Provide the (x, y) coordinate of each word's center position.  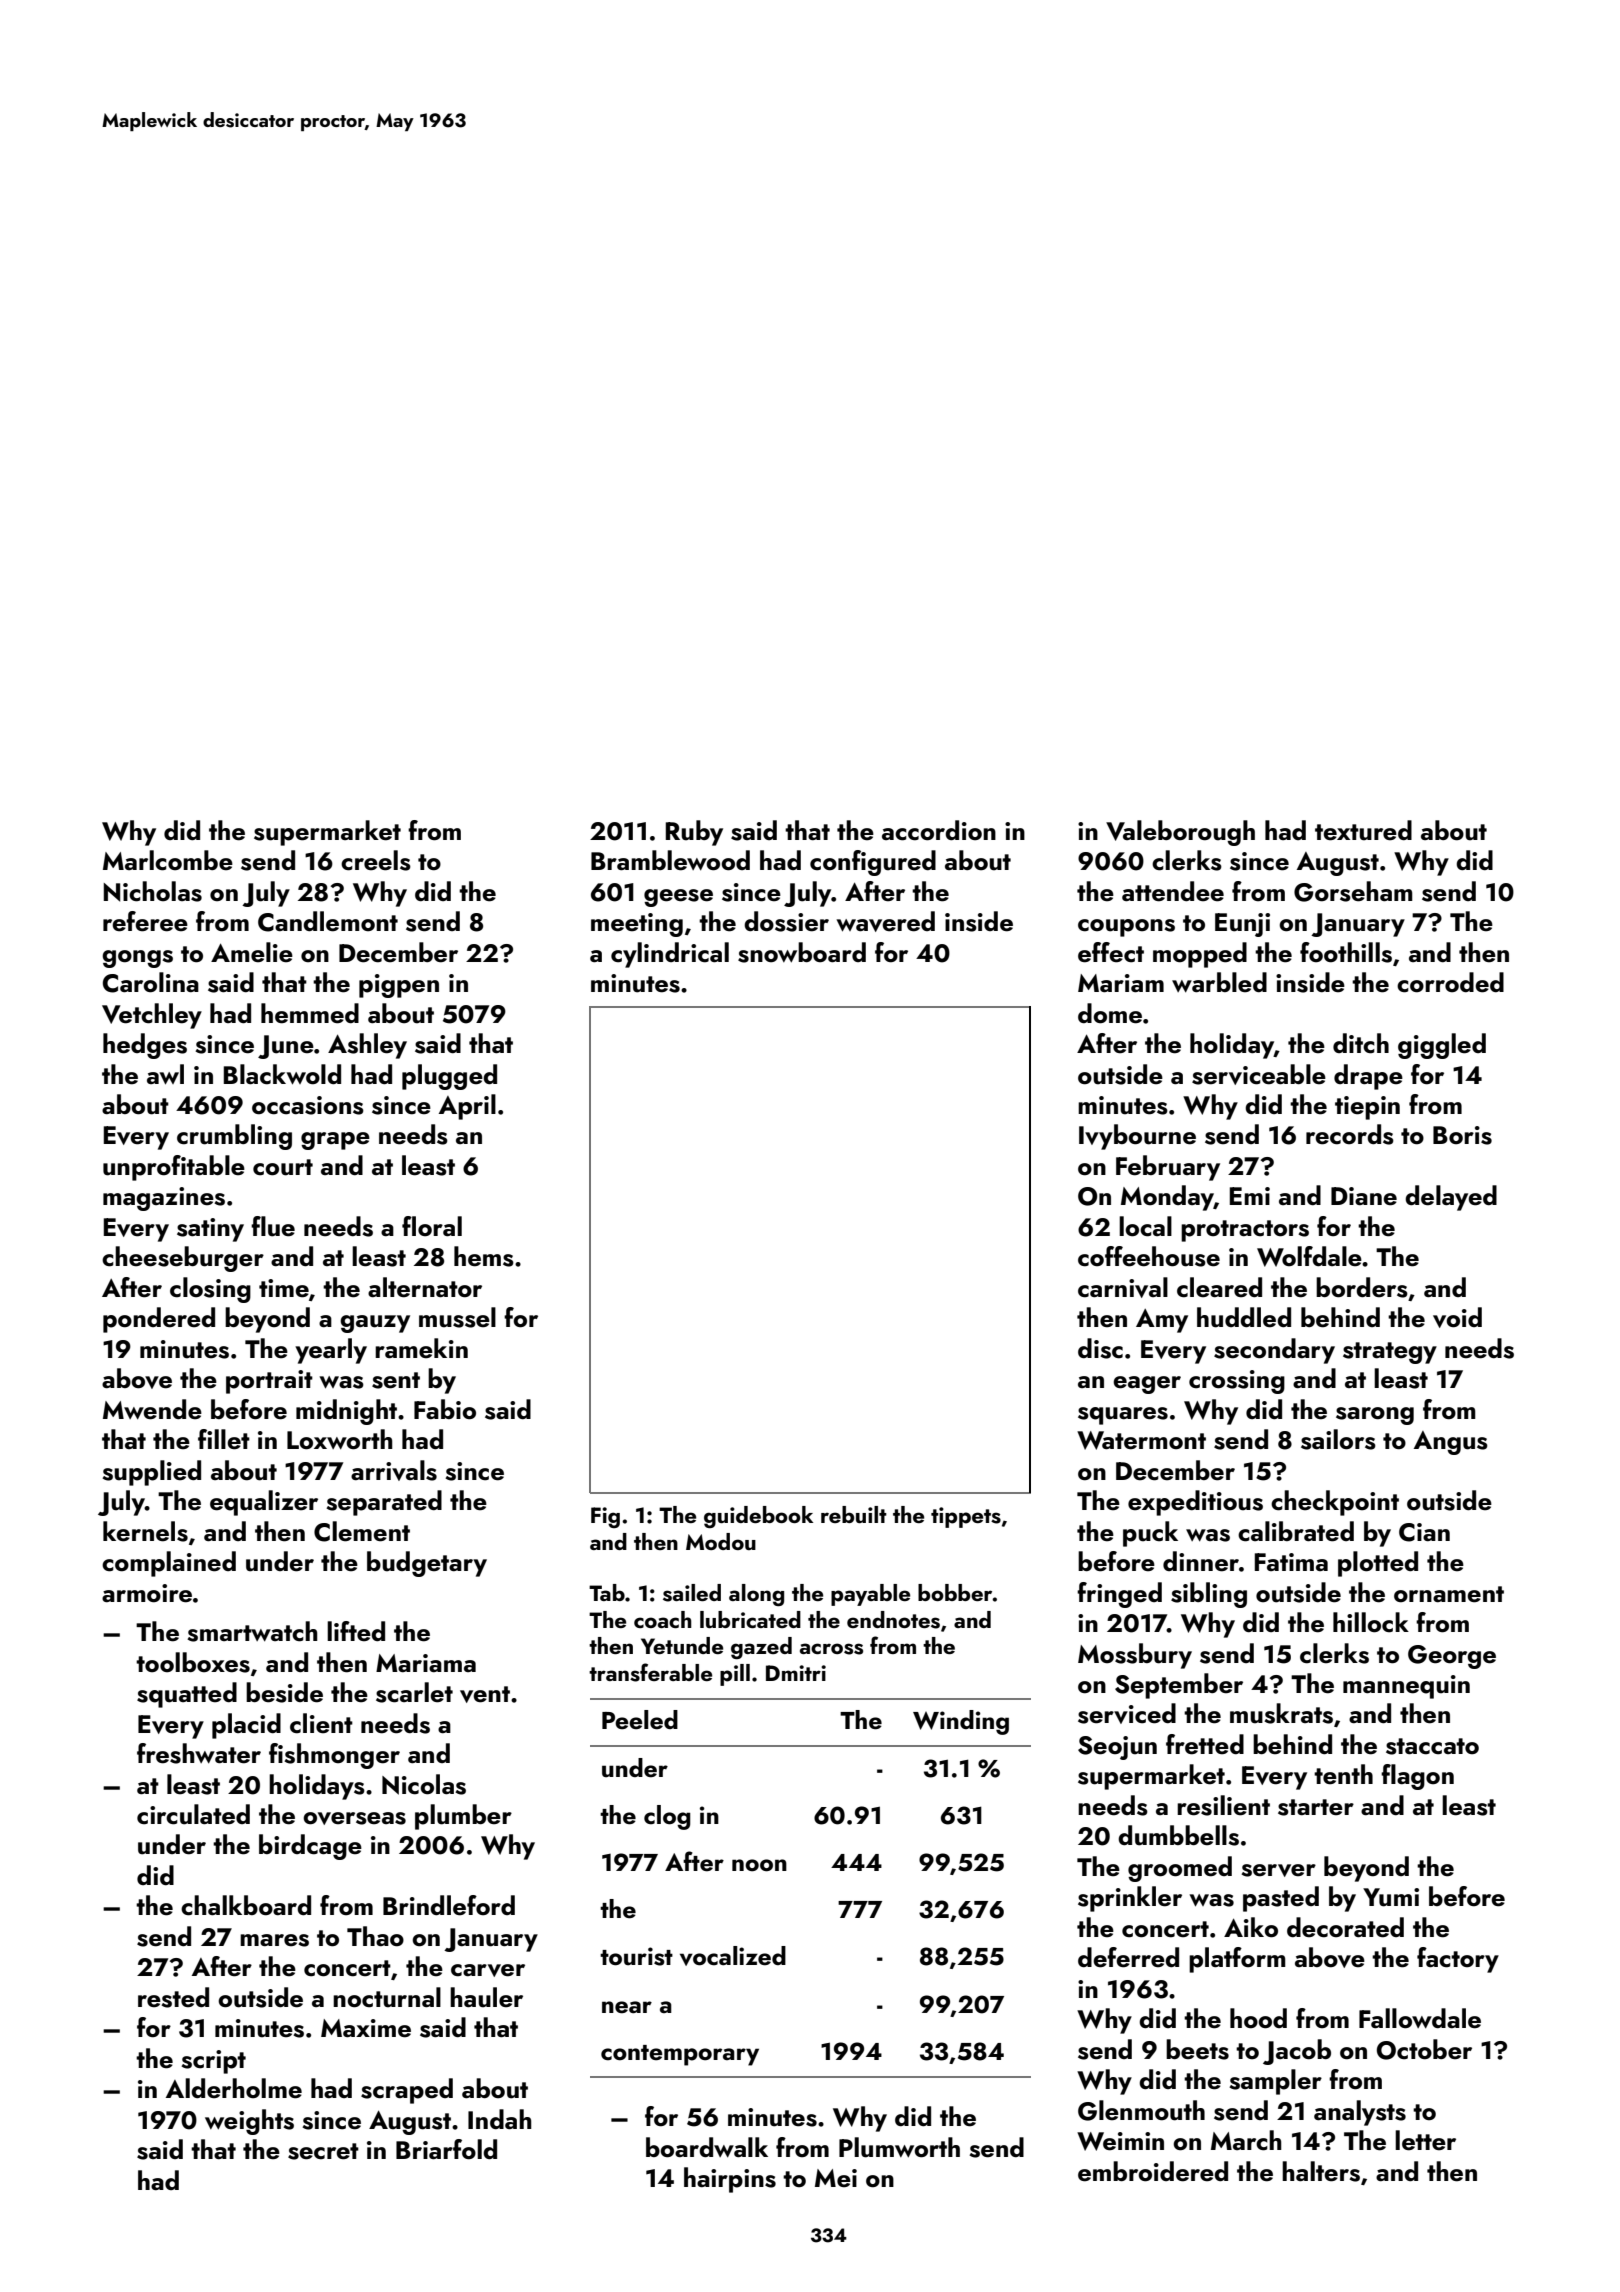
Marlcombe (168, 860)
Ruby (694, 833)
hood (1258, 2018)
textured (1363, 830)
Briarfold (446, 2149)
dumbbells (1178, 1835)
